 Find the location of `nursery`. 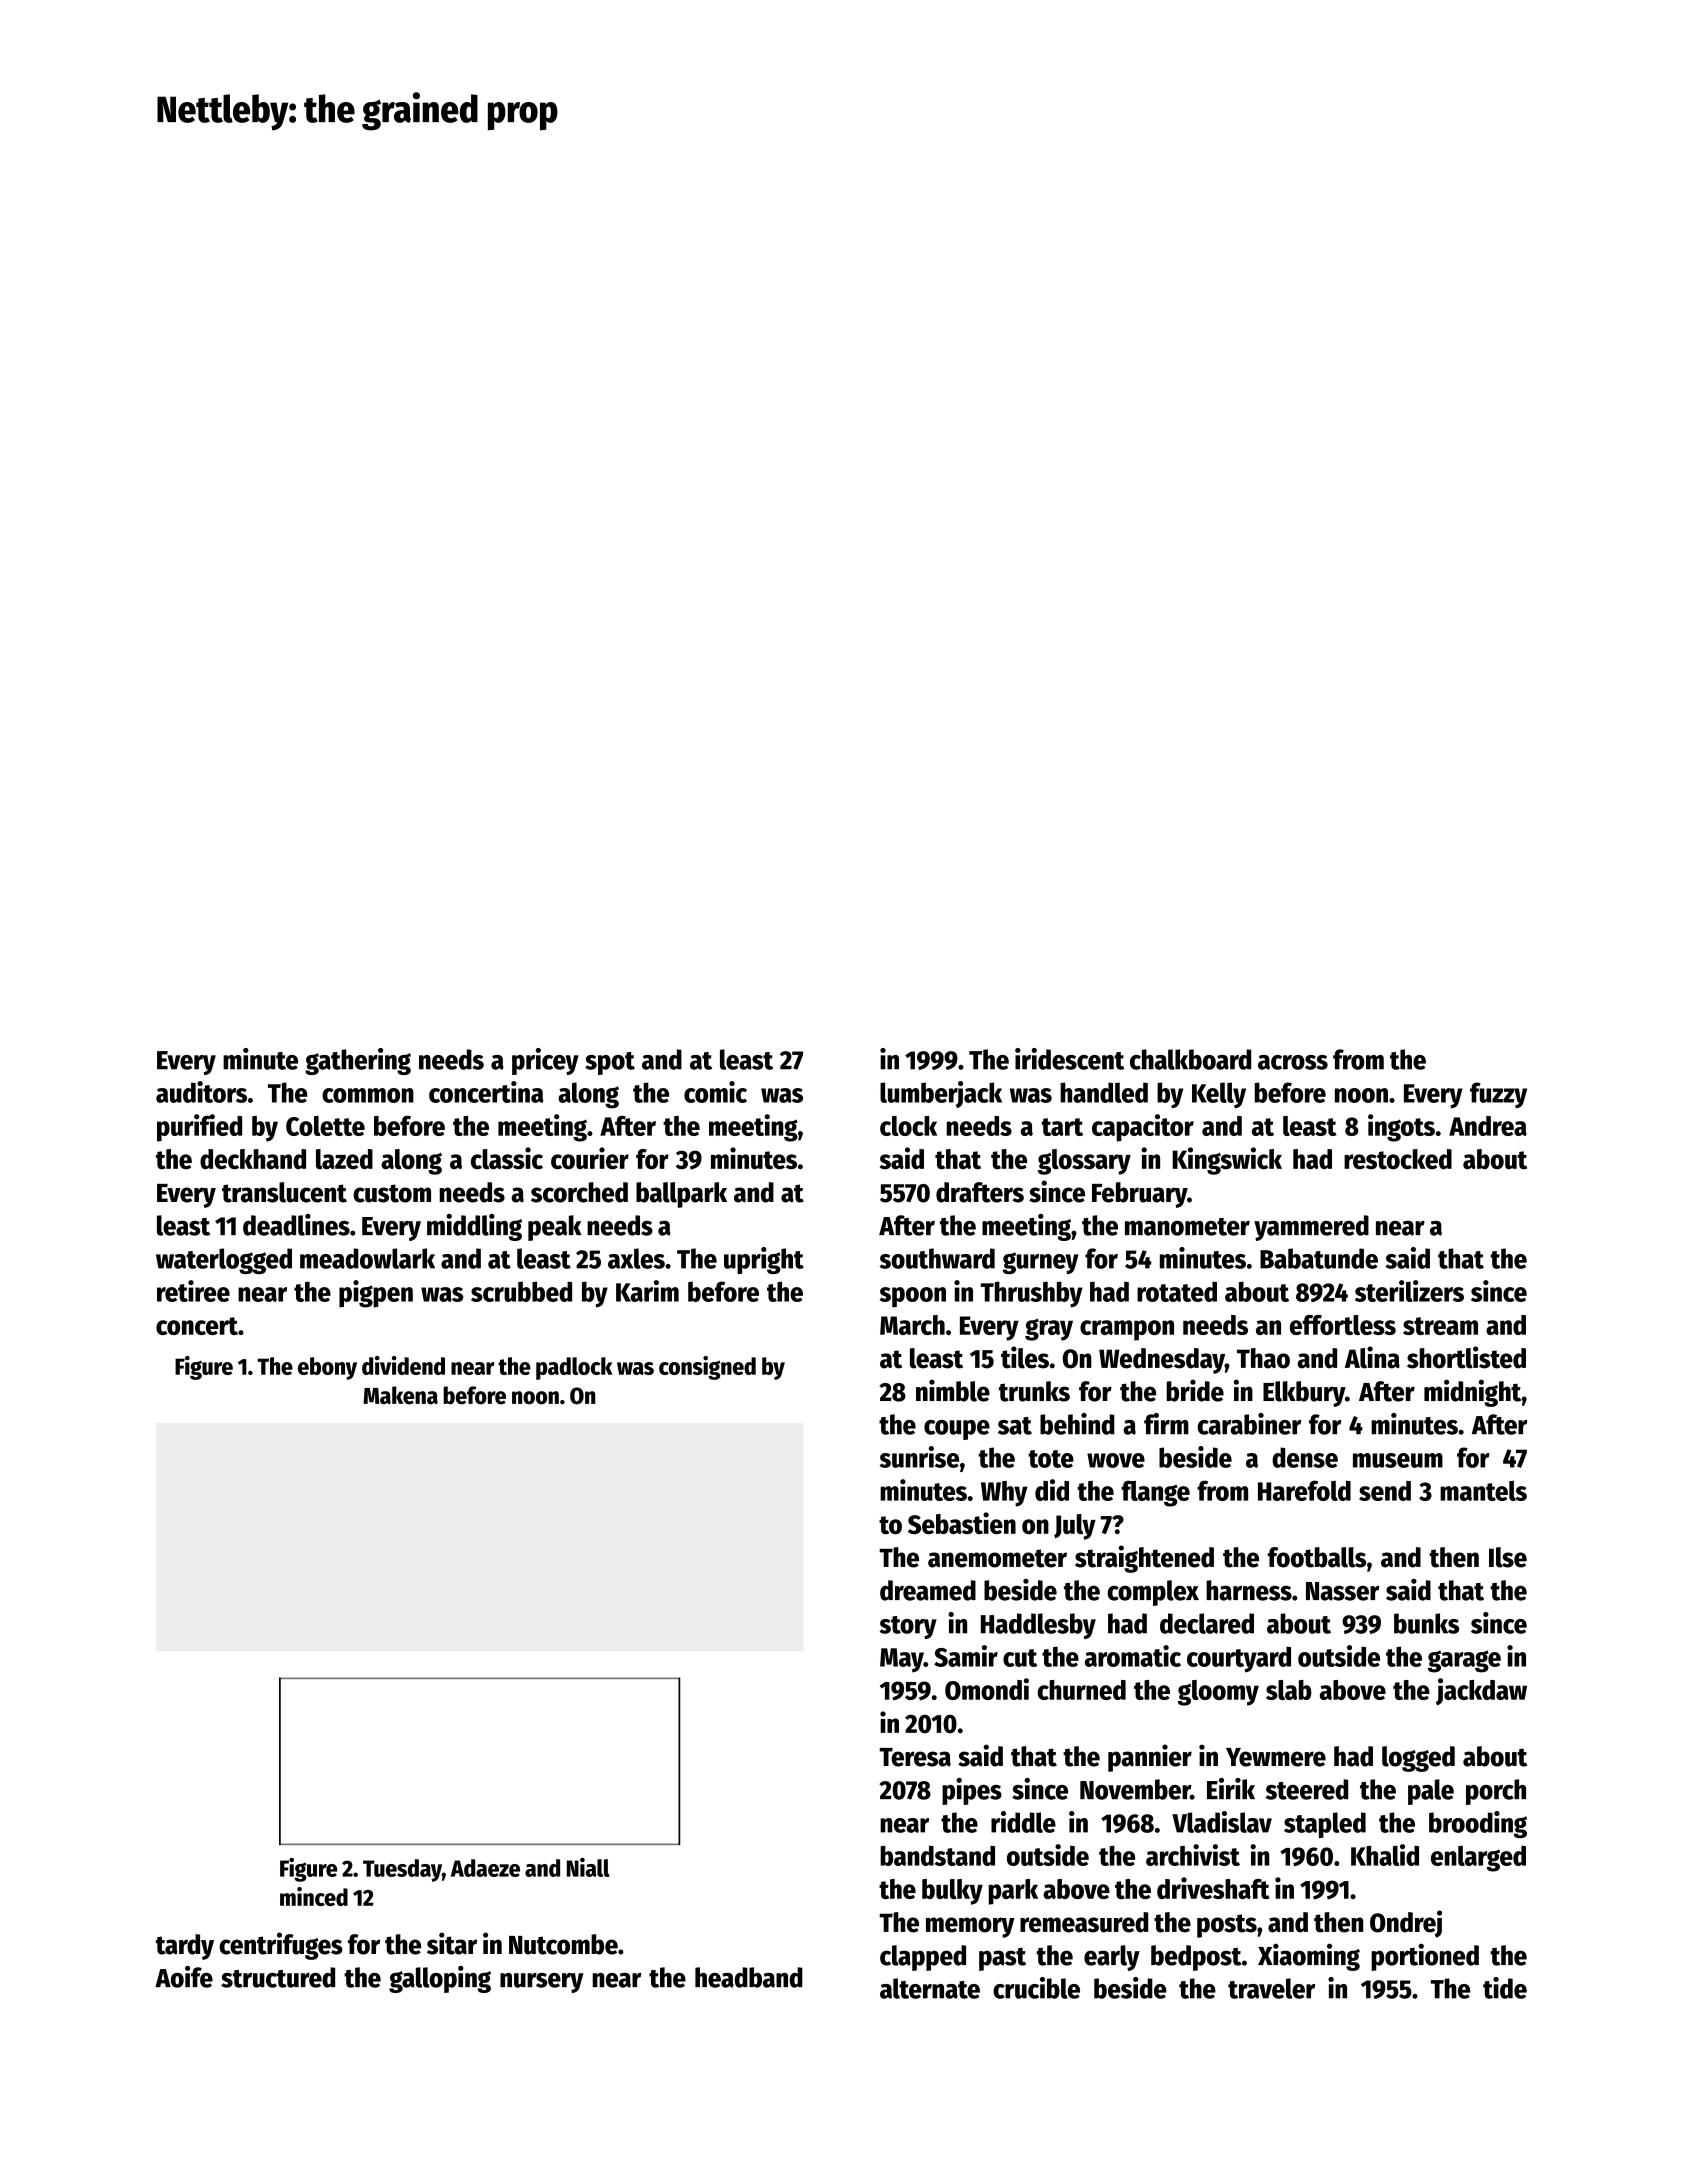

nursery is located at coordinates (542, 1983).
